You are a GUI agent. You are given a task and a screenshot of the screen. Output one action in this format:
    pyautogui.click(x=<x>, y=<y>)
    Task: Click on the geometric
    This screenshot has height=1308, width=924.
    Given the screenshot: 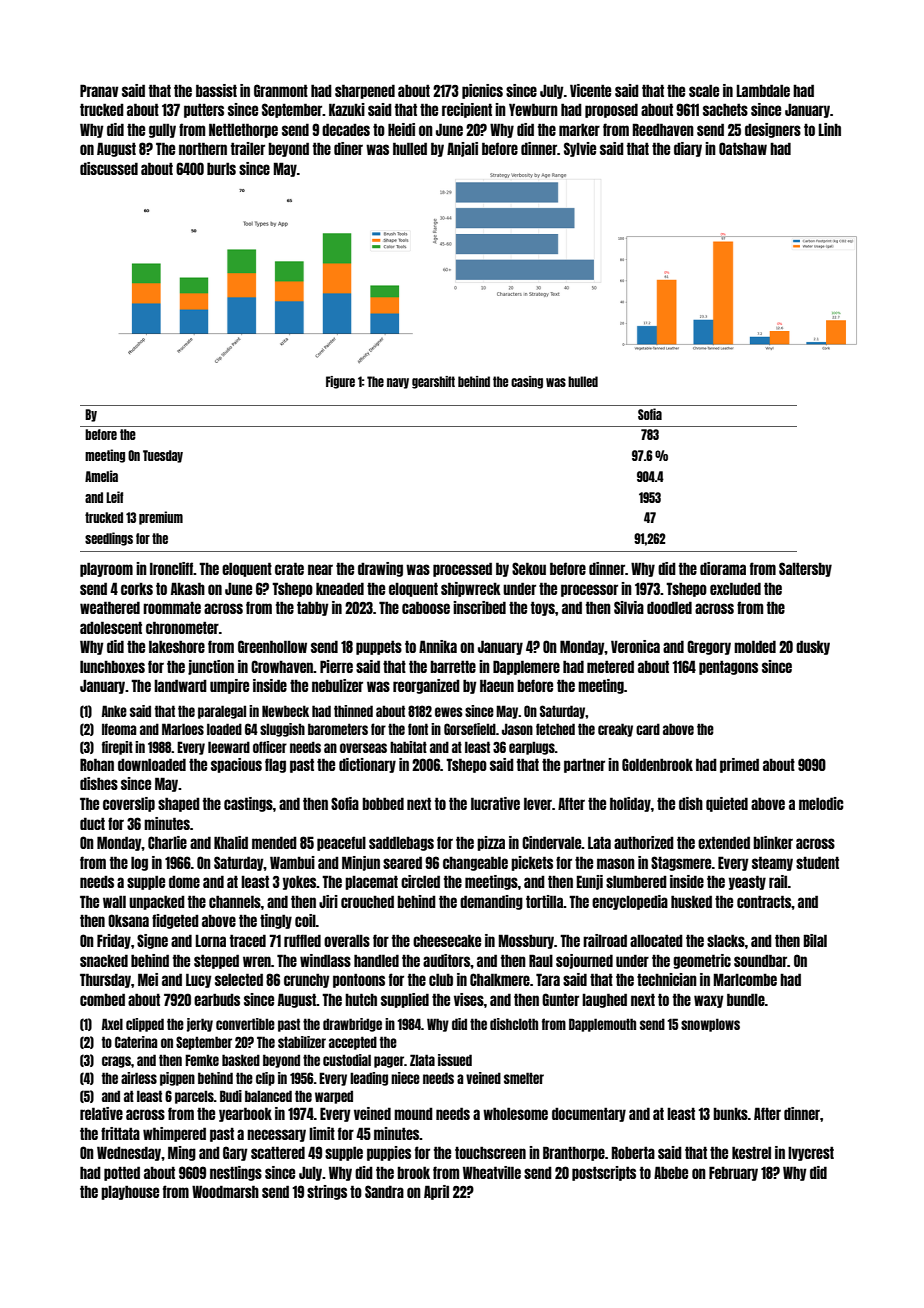 What is the action you would take?
    pyautogui.click(x=702, y=961)
